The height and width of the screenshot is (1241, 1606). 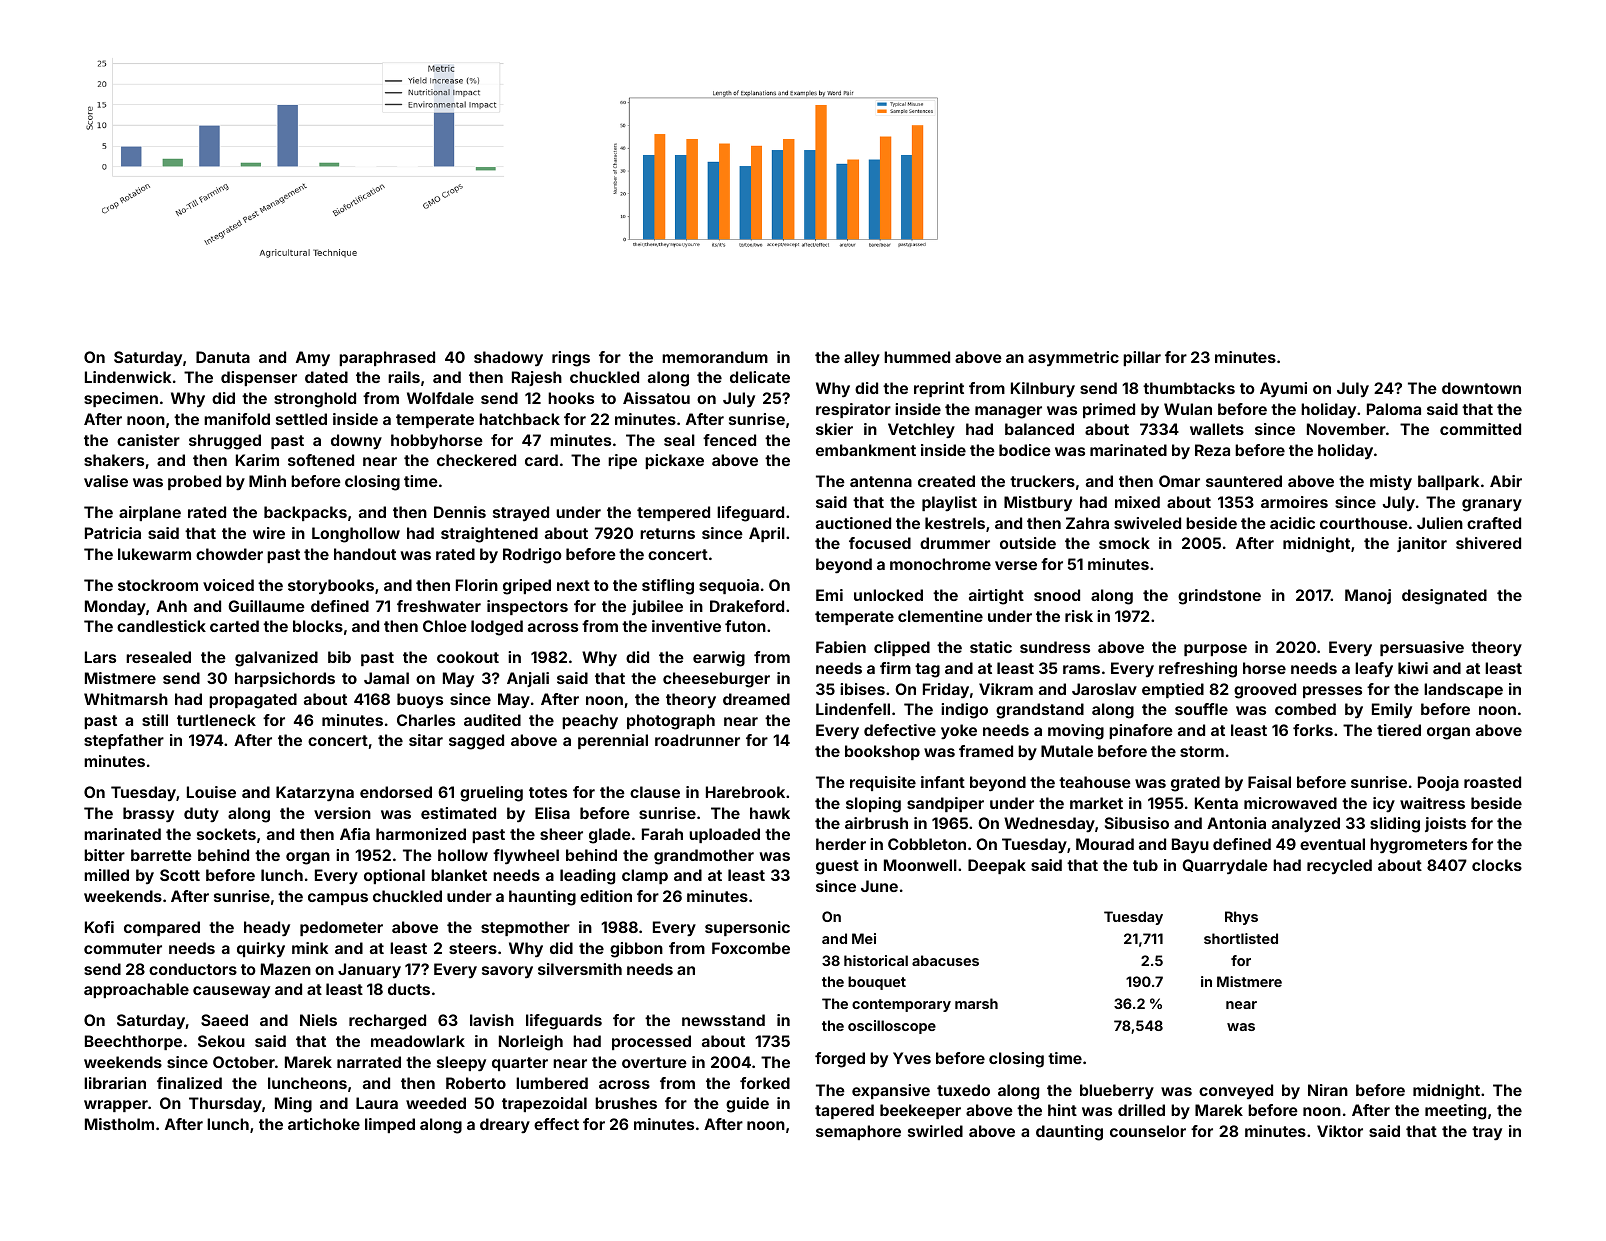 What do you see at coordinates (917, 357) in the screenshot?
I see `hummed` at bounding box center [917, 357].
